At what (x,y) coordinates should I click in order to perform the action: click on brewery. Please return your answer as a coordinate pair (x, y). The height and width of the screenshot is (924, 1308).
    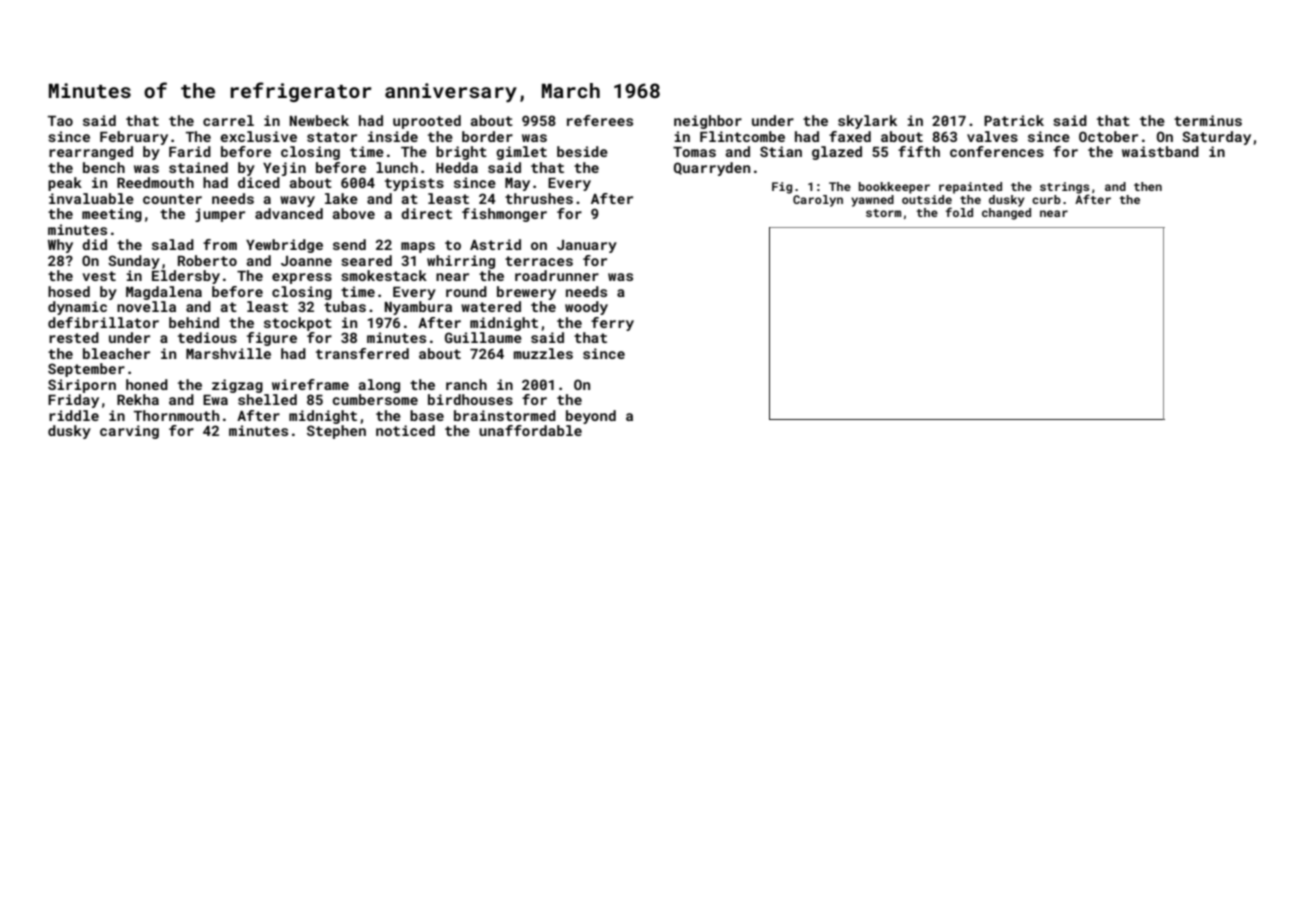
    Looking at the image, I should click on (526, 293).
